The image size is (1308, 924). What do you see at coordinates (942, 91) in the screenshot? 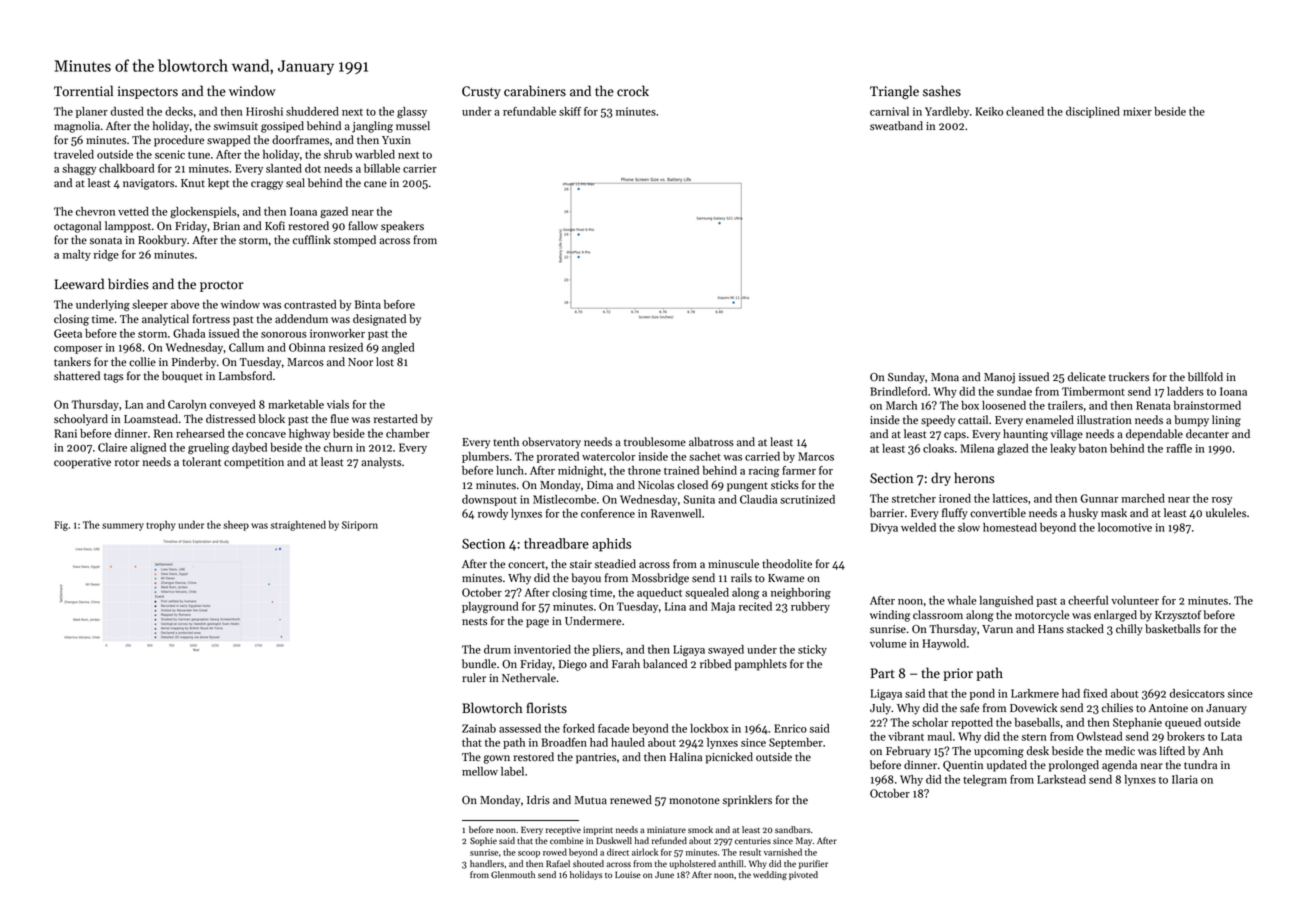
I see `sashes` at bounding box center [942, 91].
